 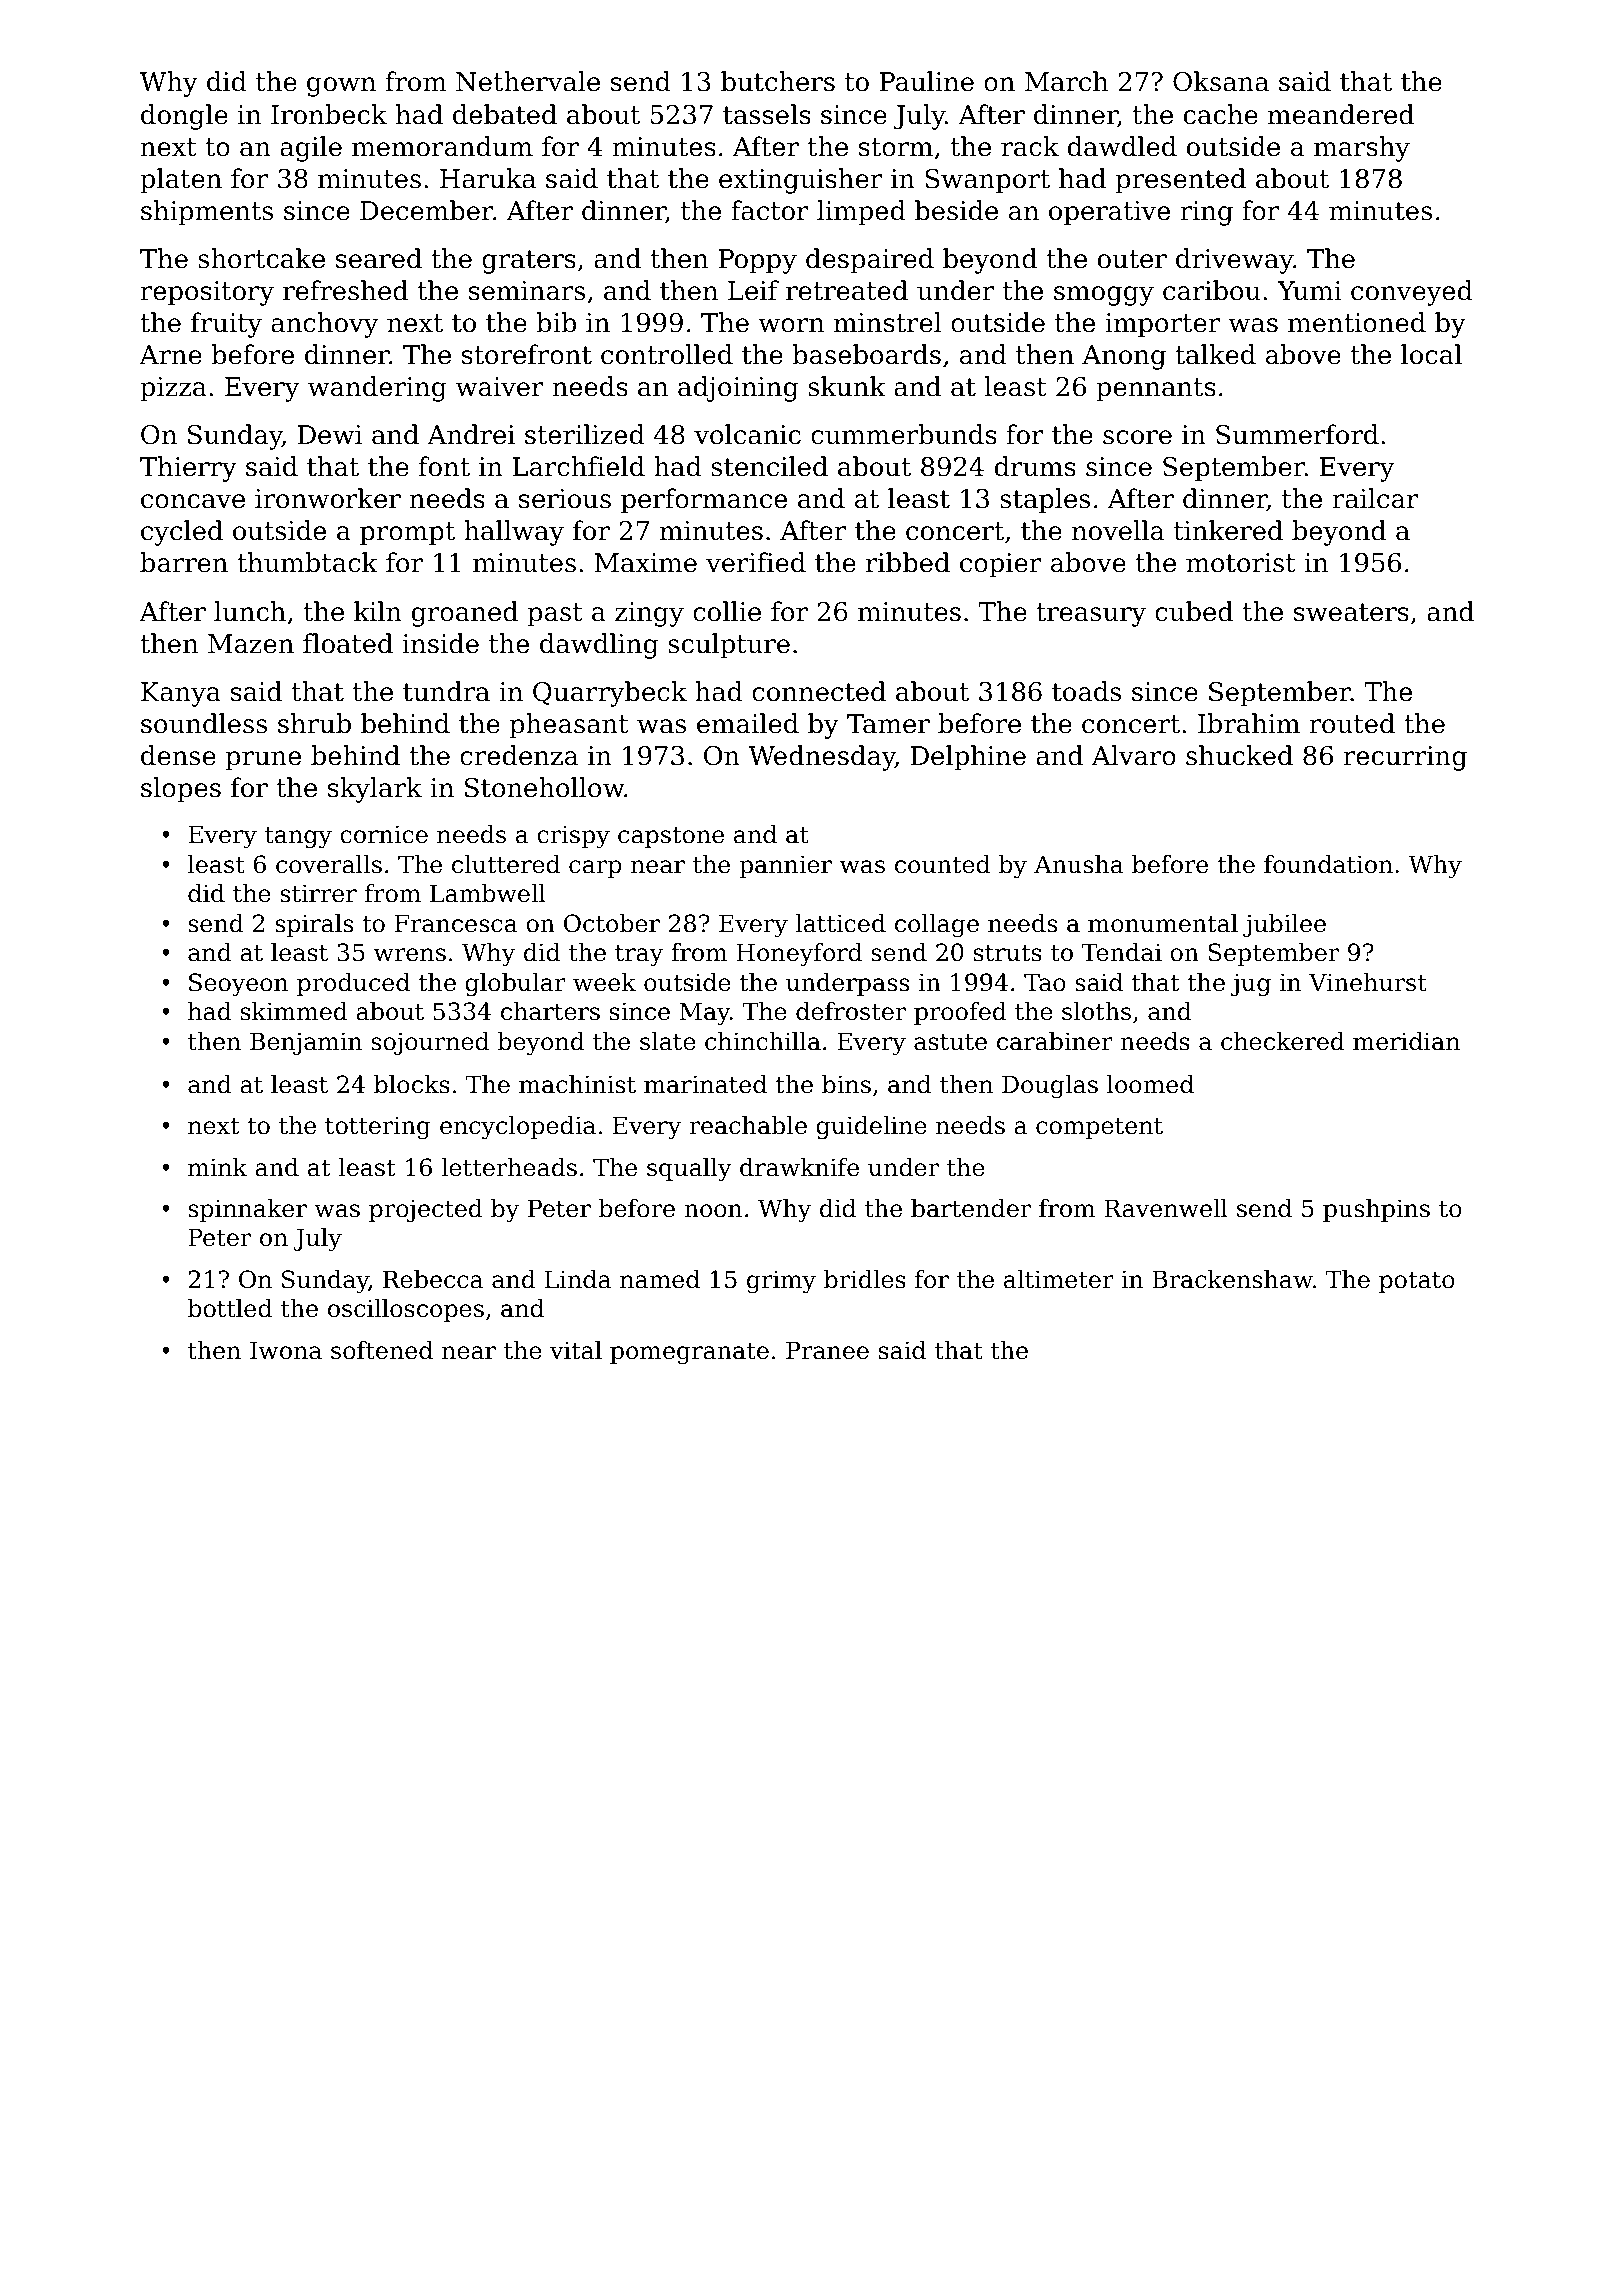 What do you see at coordinates (1297, 434) in the screenshot?
I see `Summerford` at bounding box center [1297, 434].
